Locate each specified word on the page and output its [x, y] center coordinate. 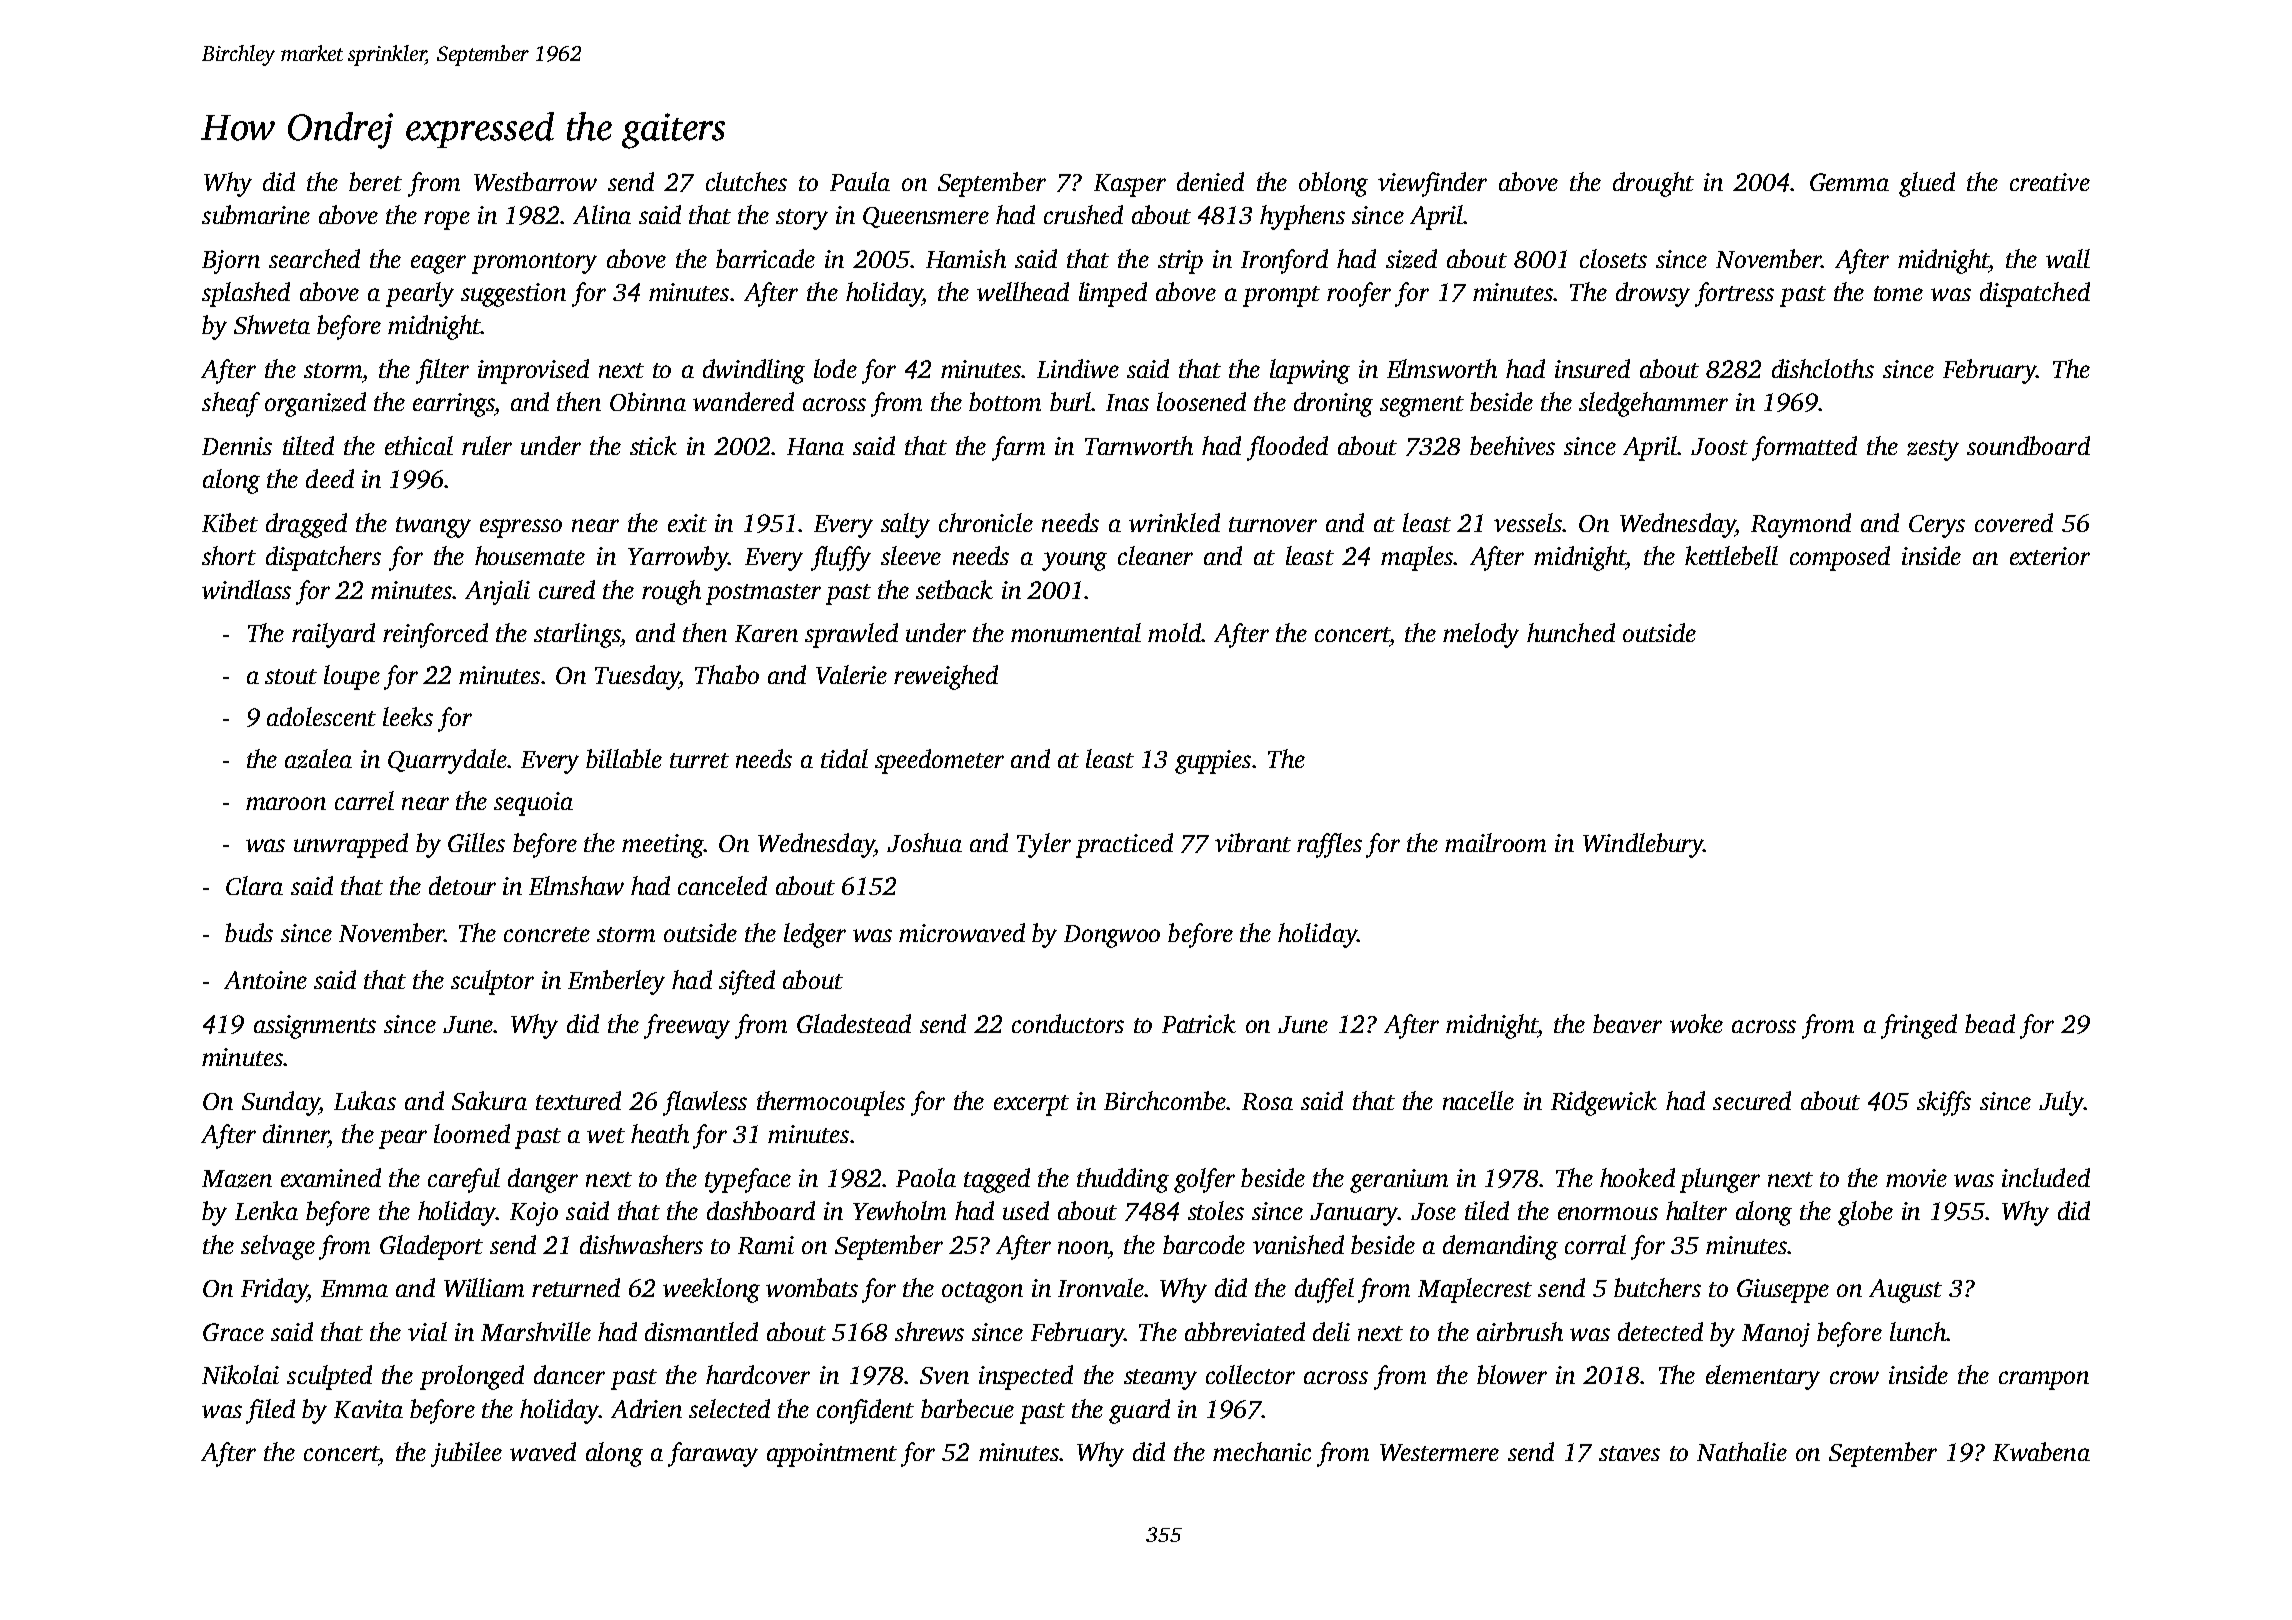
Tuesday [637, 677]
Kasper [1130, 185]
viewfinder [1432, 184]
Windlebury [1643, 845]
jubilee [466, 1454]
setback [954, 589]
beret [375, 181]
